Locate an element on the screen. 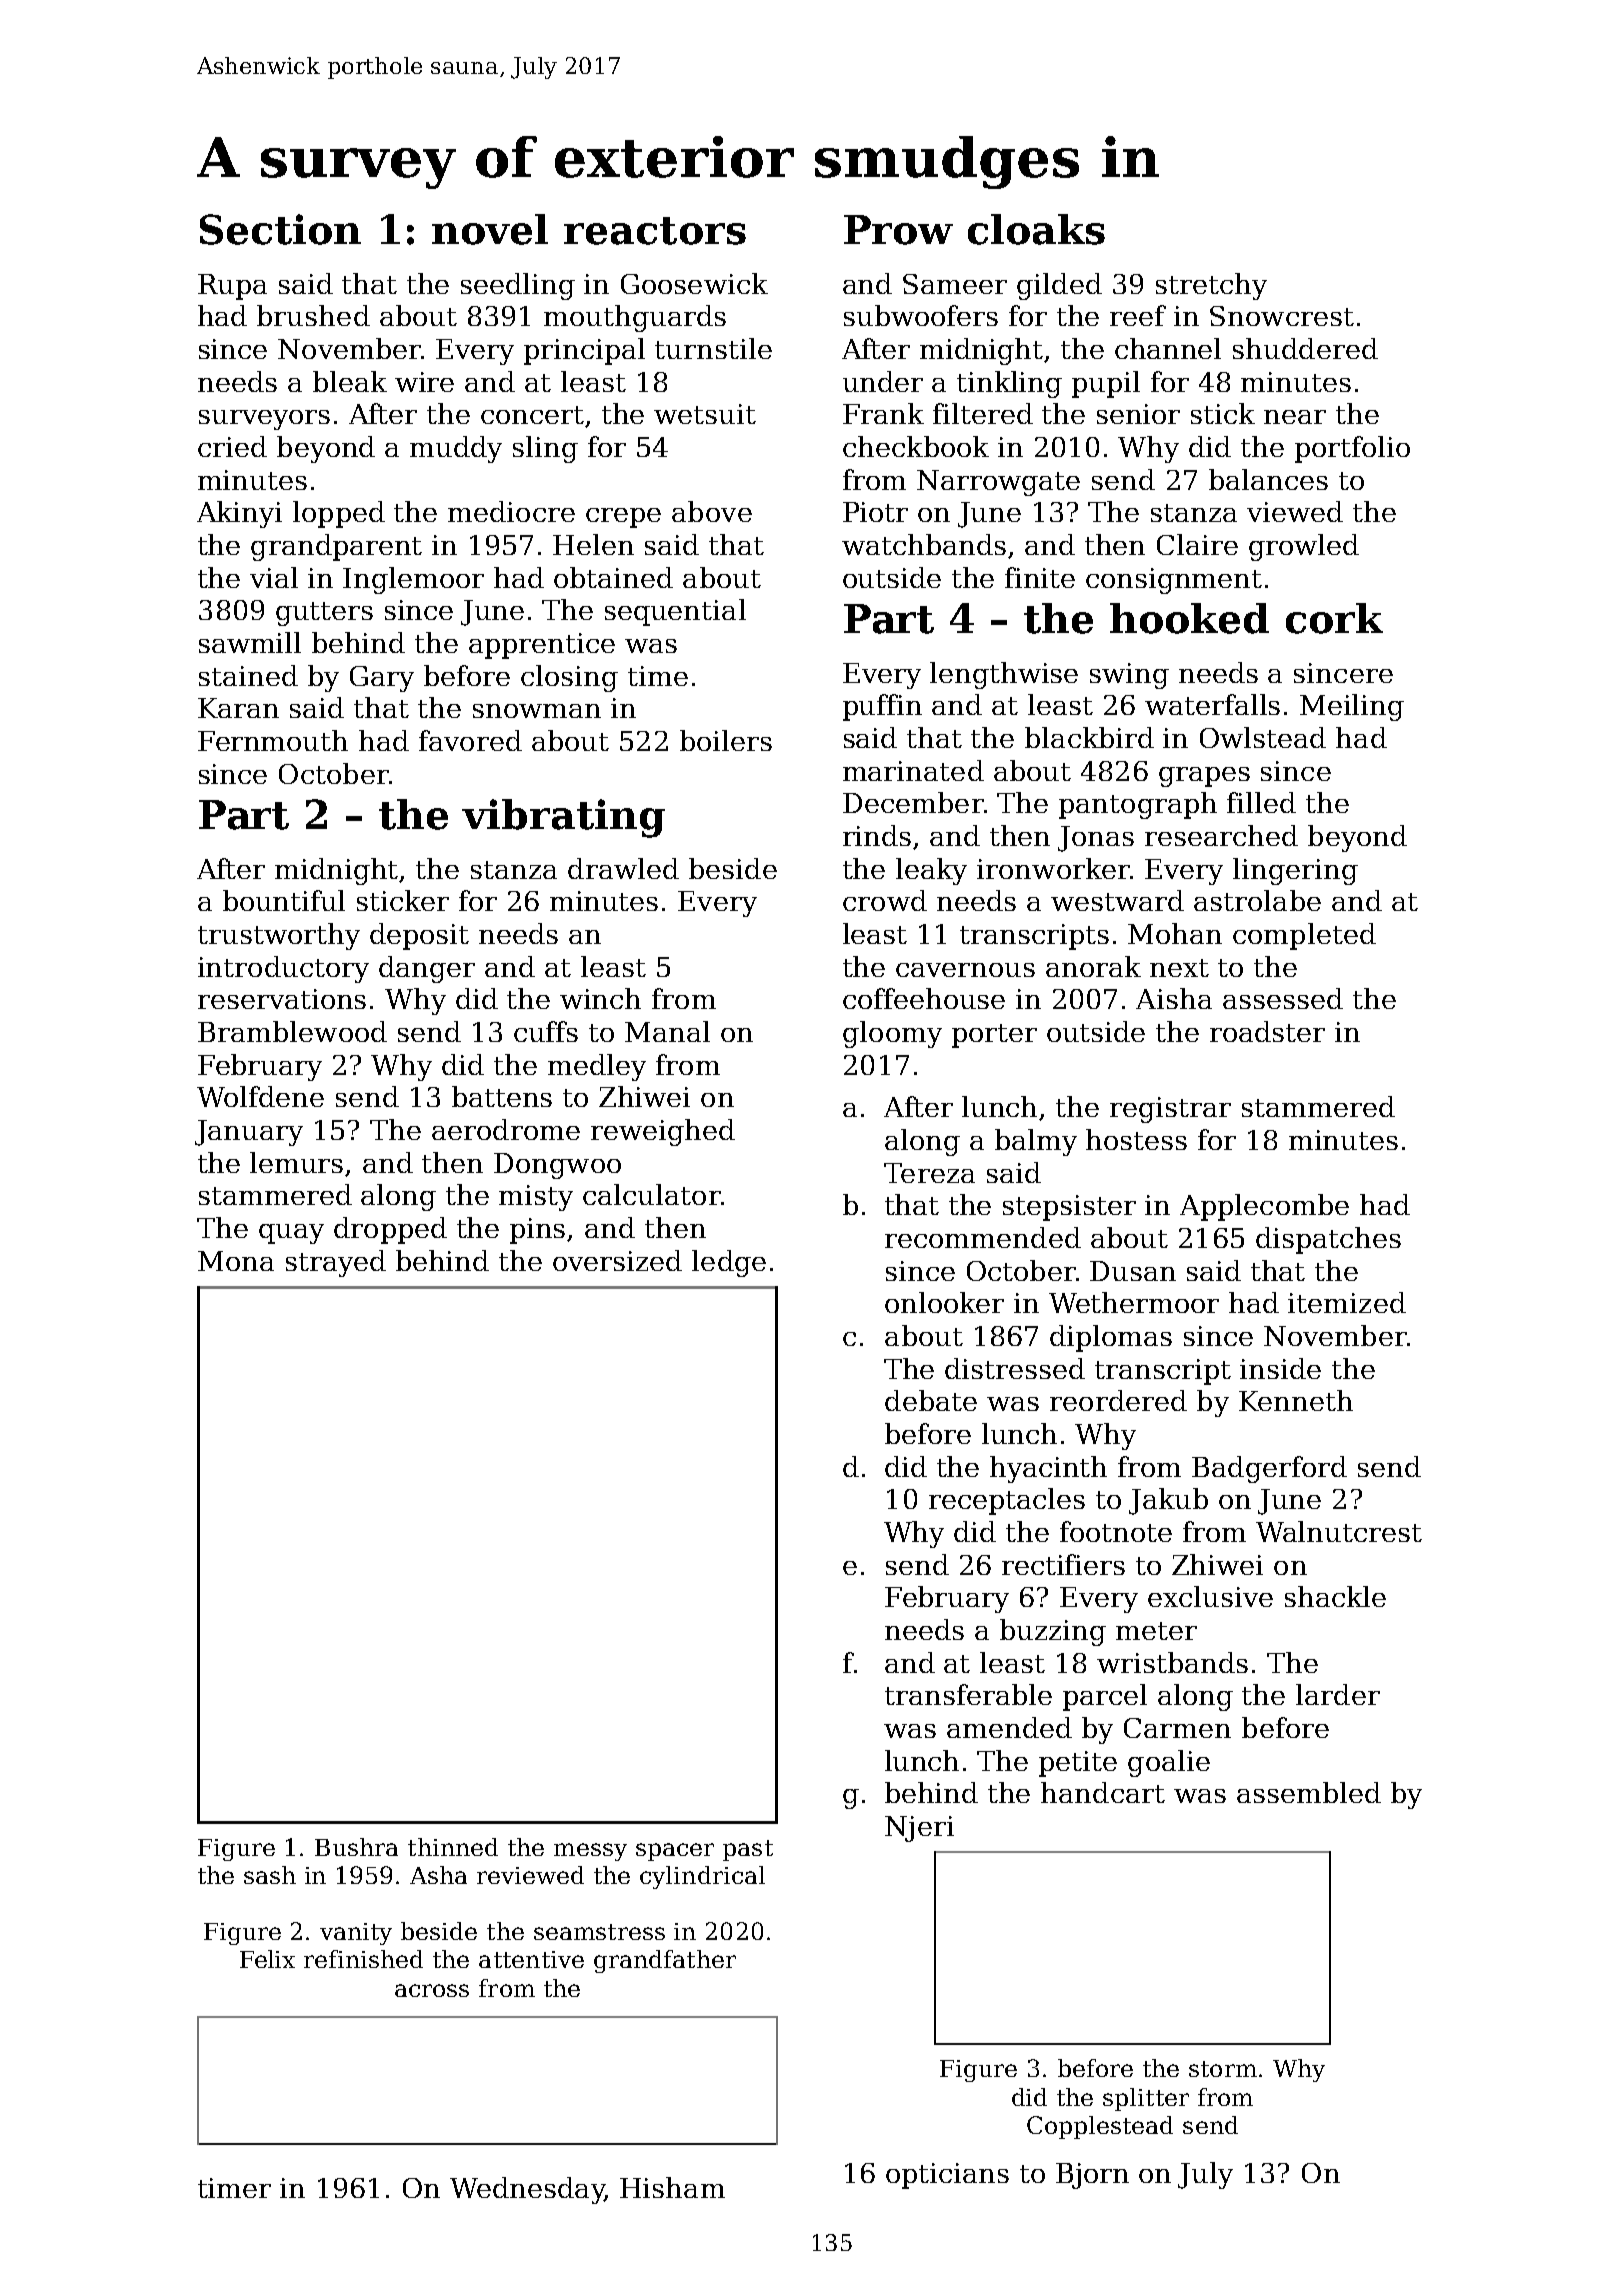 The image size is (1620, 2292). reweighed is located at coordinates (663, 1132).
